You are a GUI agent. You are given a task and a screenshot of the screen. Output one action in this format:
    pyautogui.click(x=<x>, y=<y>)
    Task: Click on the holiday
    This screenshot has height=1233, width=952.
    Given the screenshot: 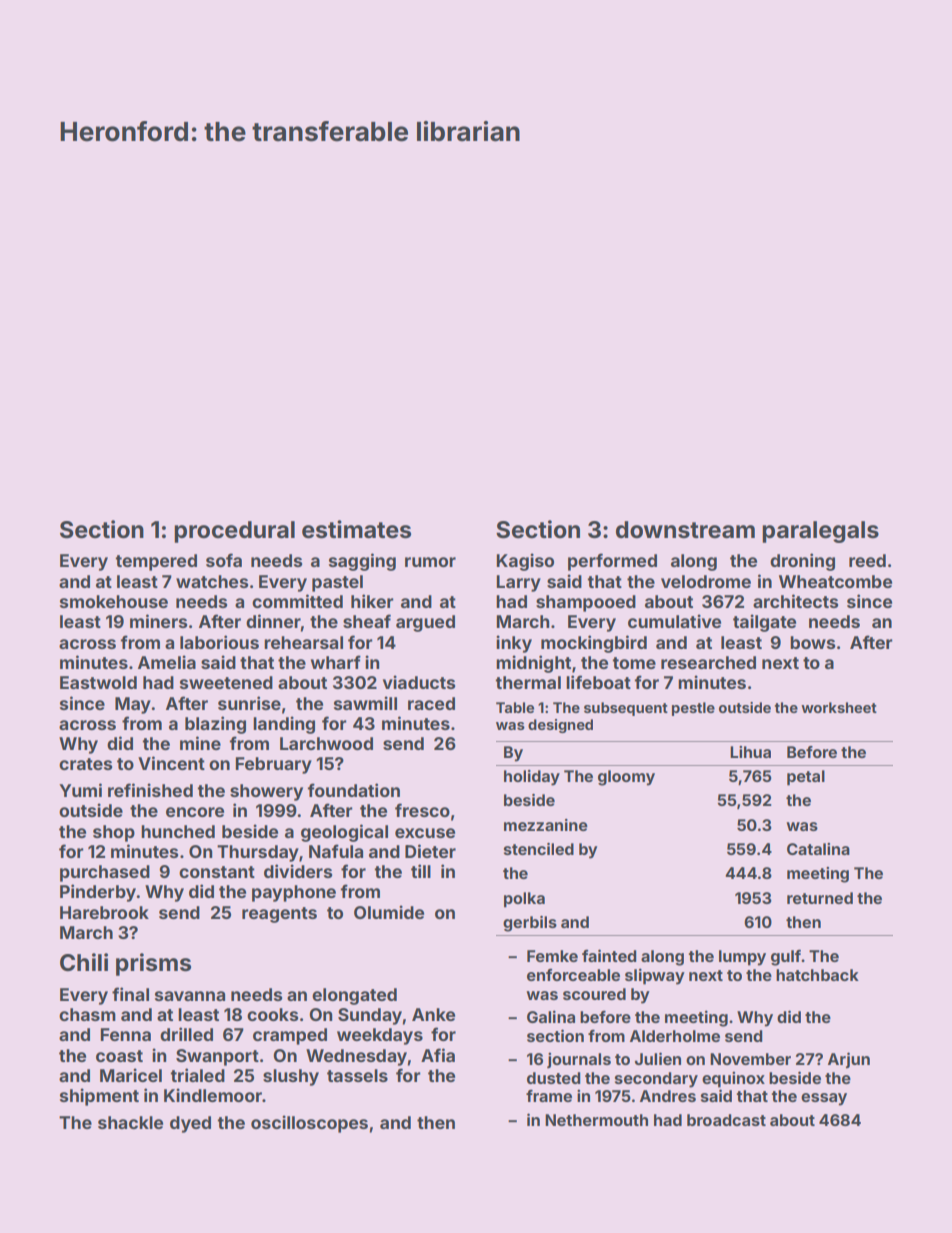 What is the action you would take?
    pyautogui.click(x=532, y=778)
